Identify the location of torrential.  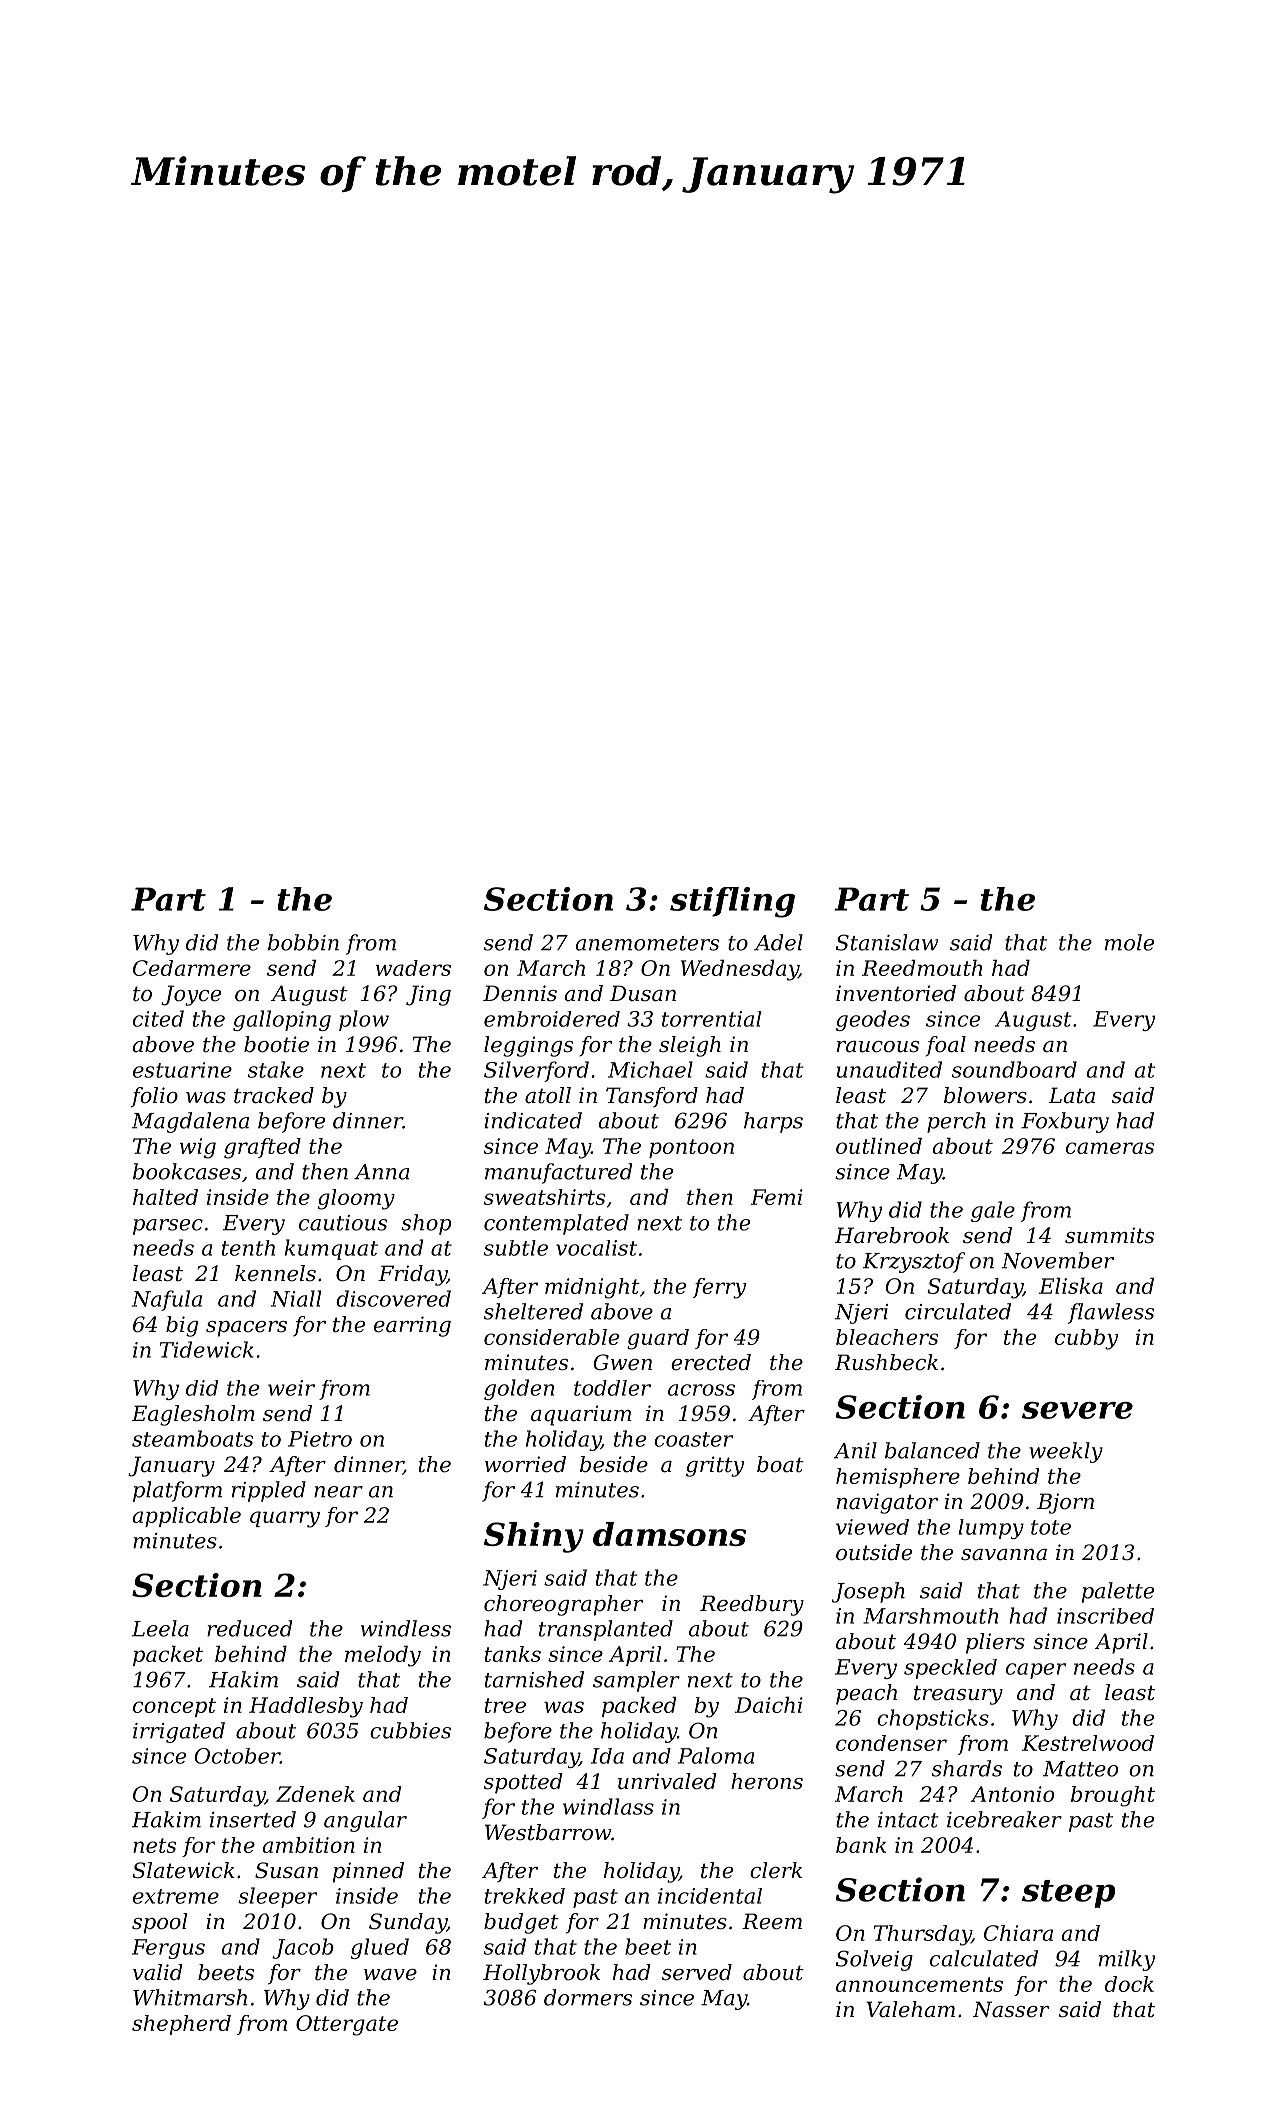
(711, 1019).
